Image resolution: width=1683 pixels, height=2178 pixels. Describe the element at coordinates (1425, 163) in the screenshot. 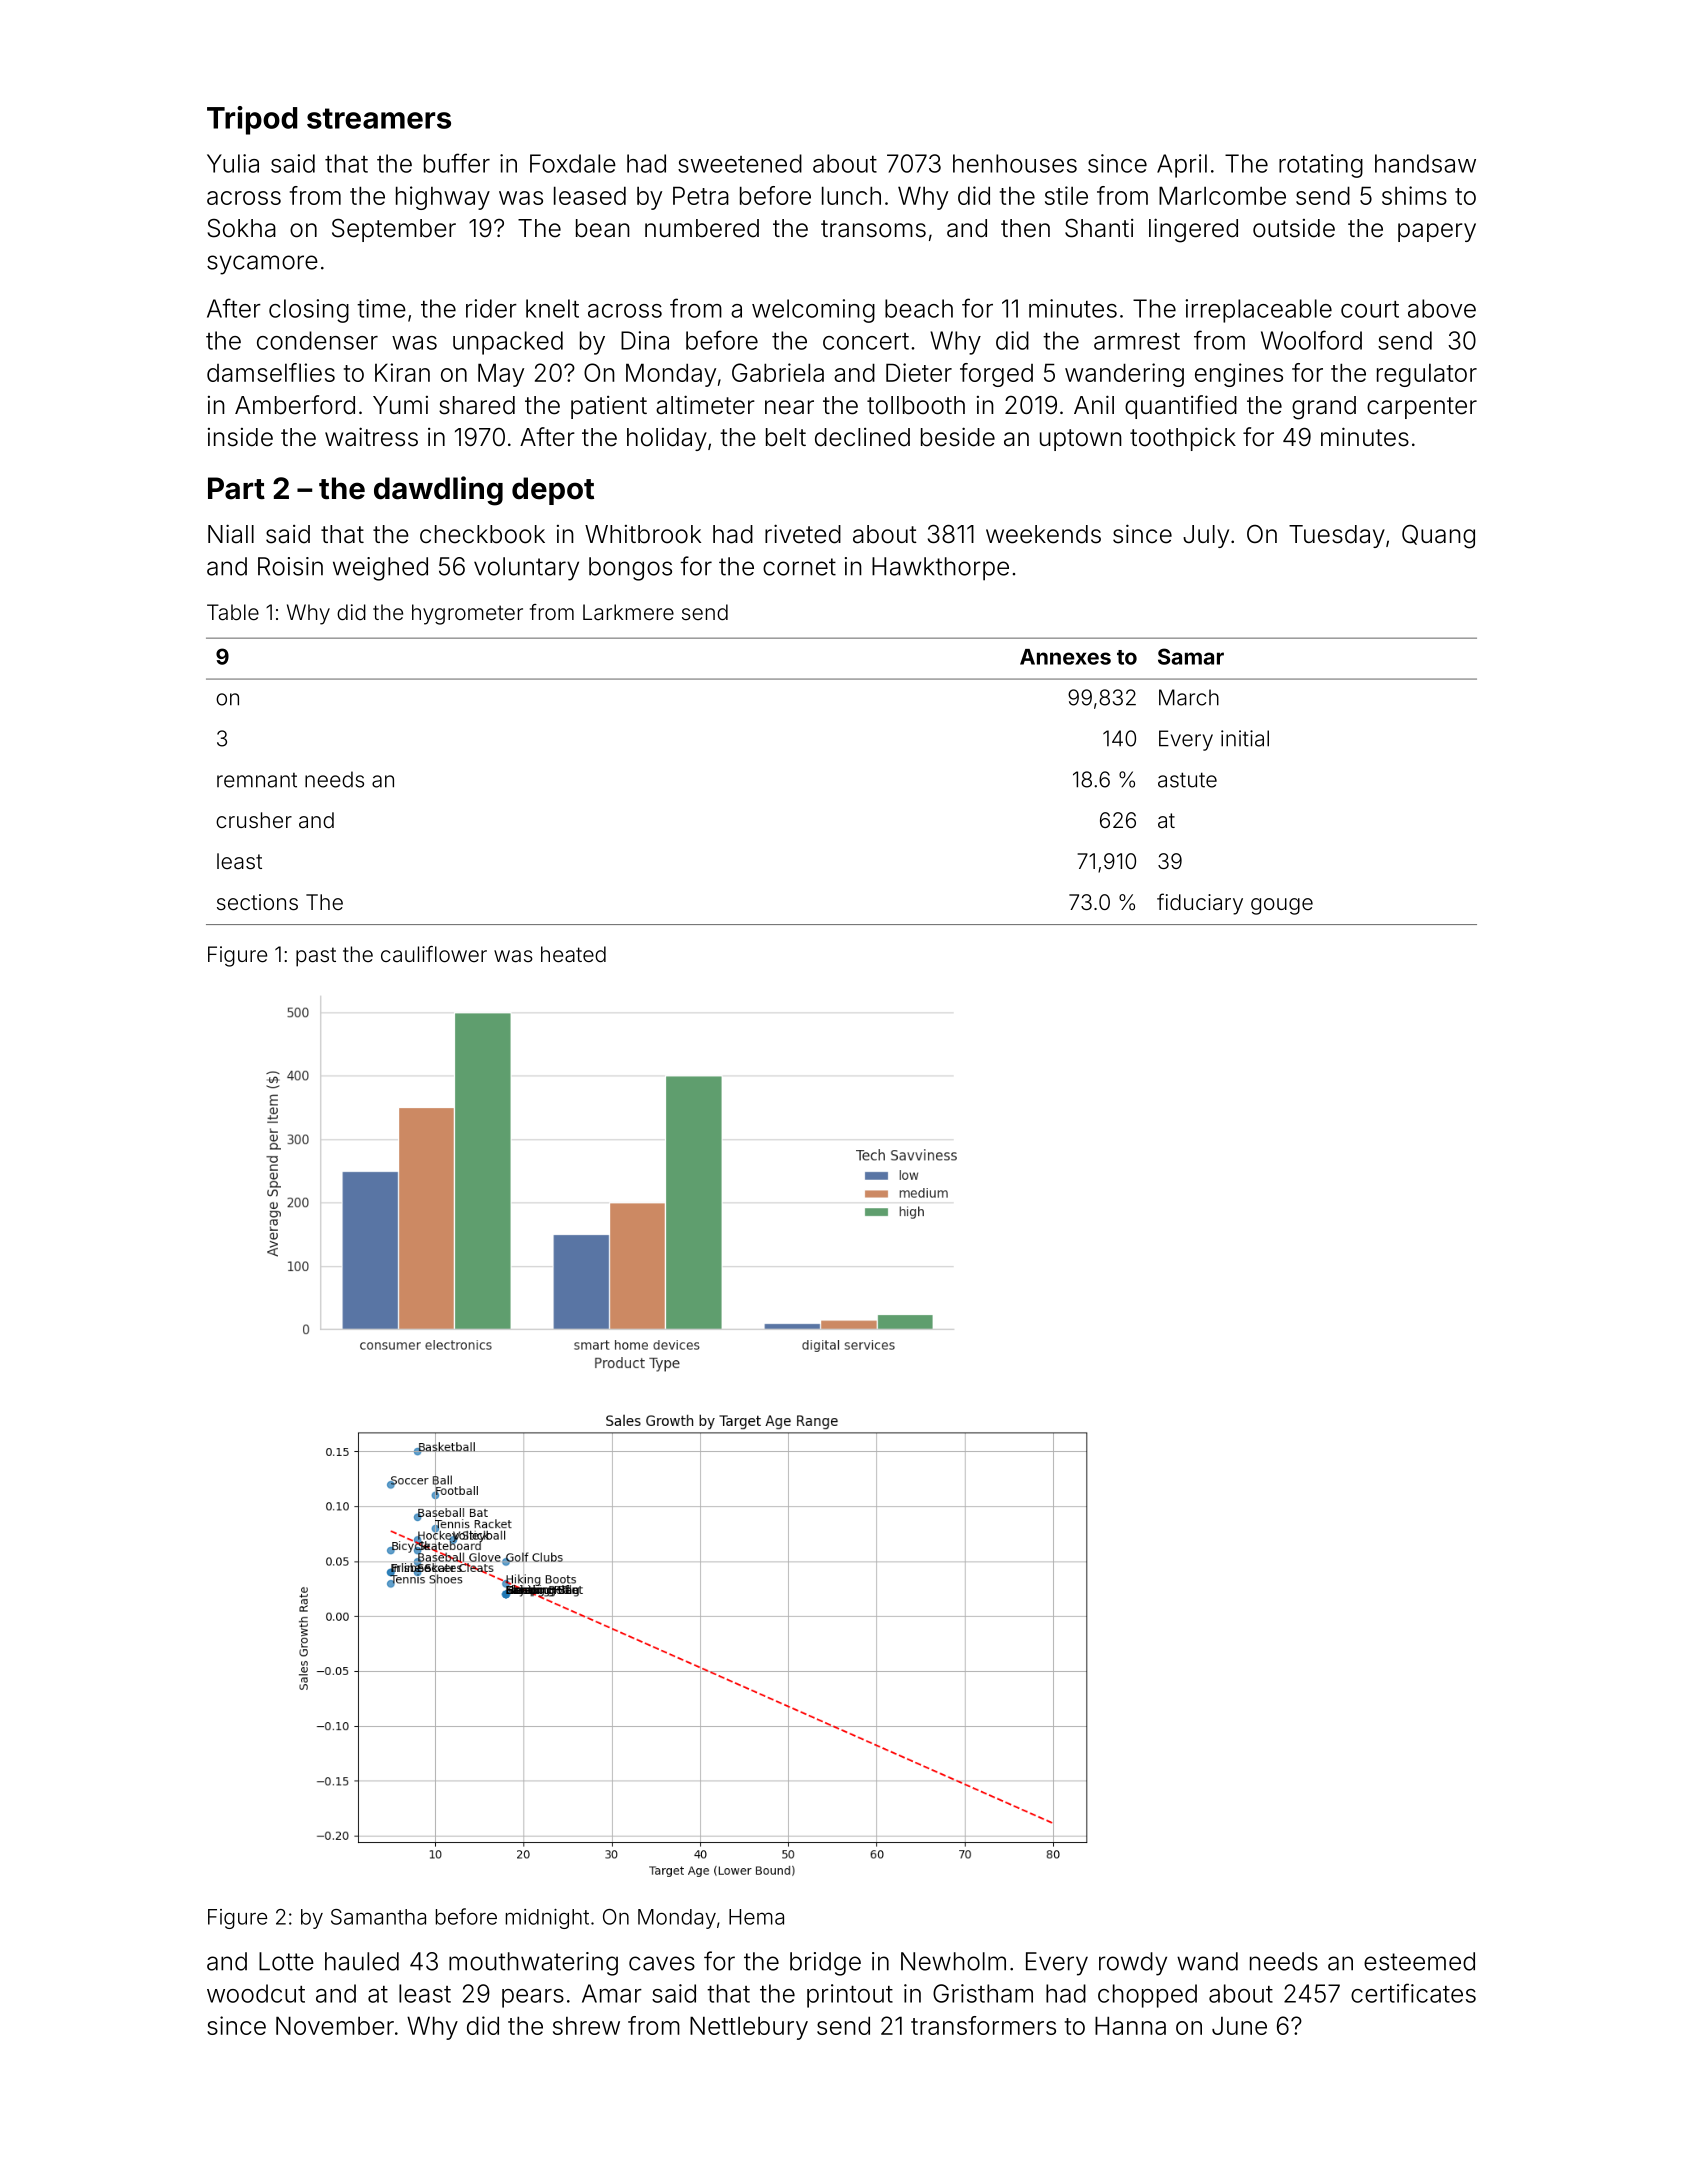

I see `handsaw` at that location.
